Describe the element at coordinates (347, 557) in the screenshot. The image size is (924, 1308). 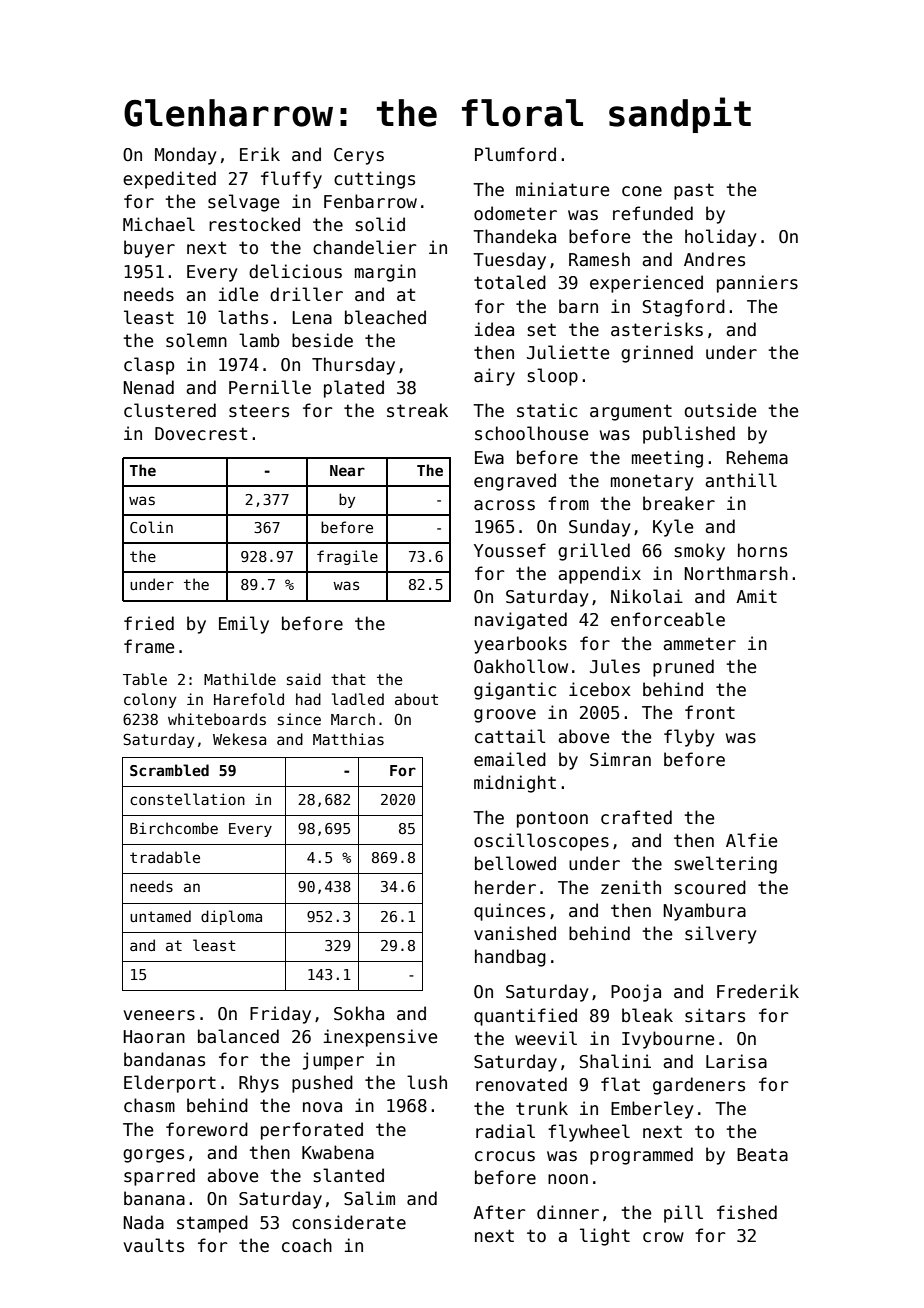
I see `fragile` at that location.
